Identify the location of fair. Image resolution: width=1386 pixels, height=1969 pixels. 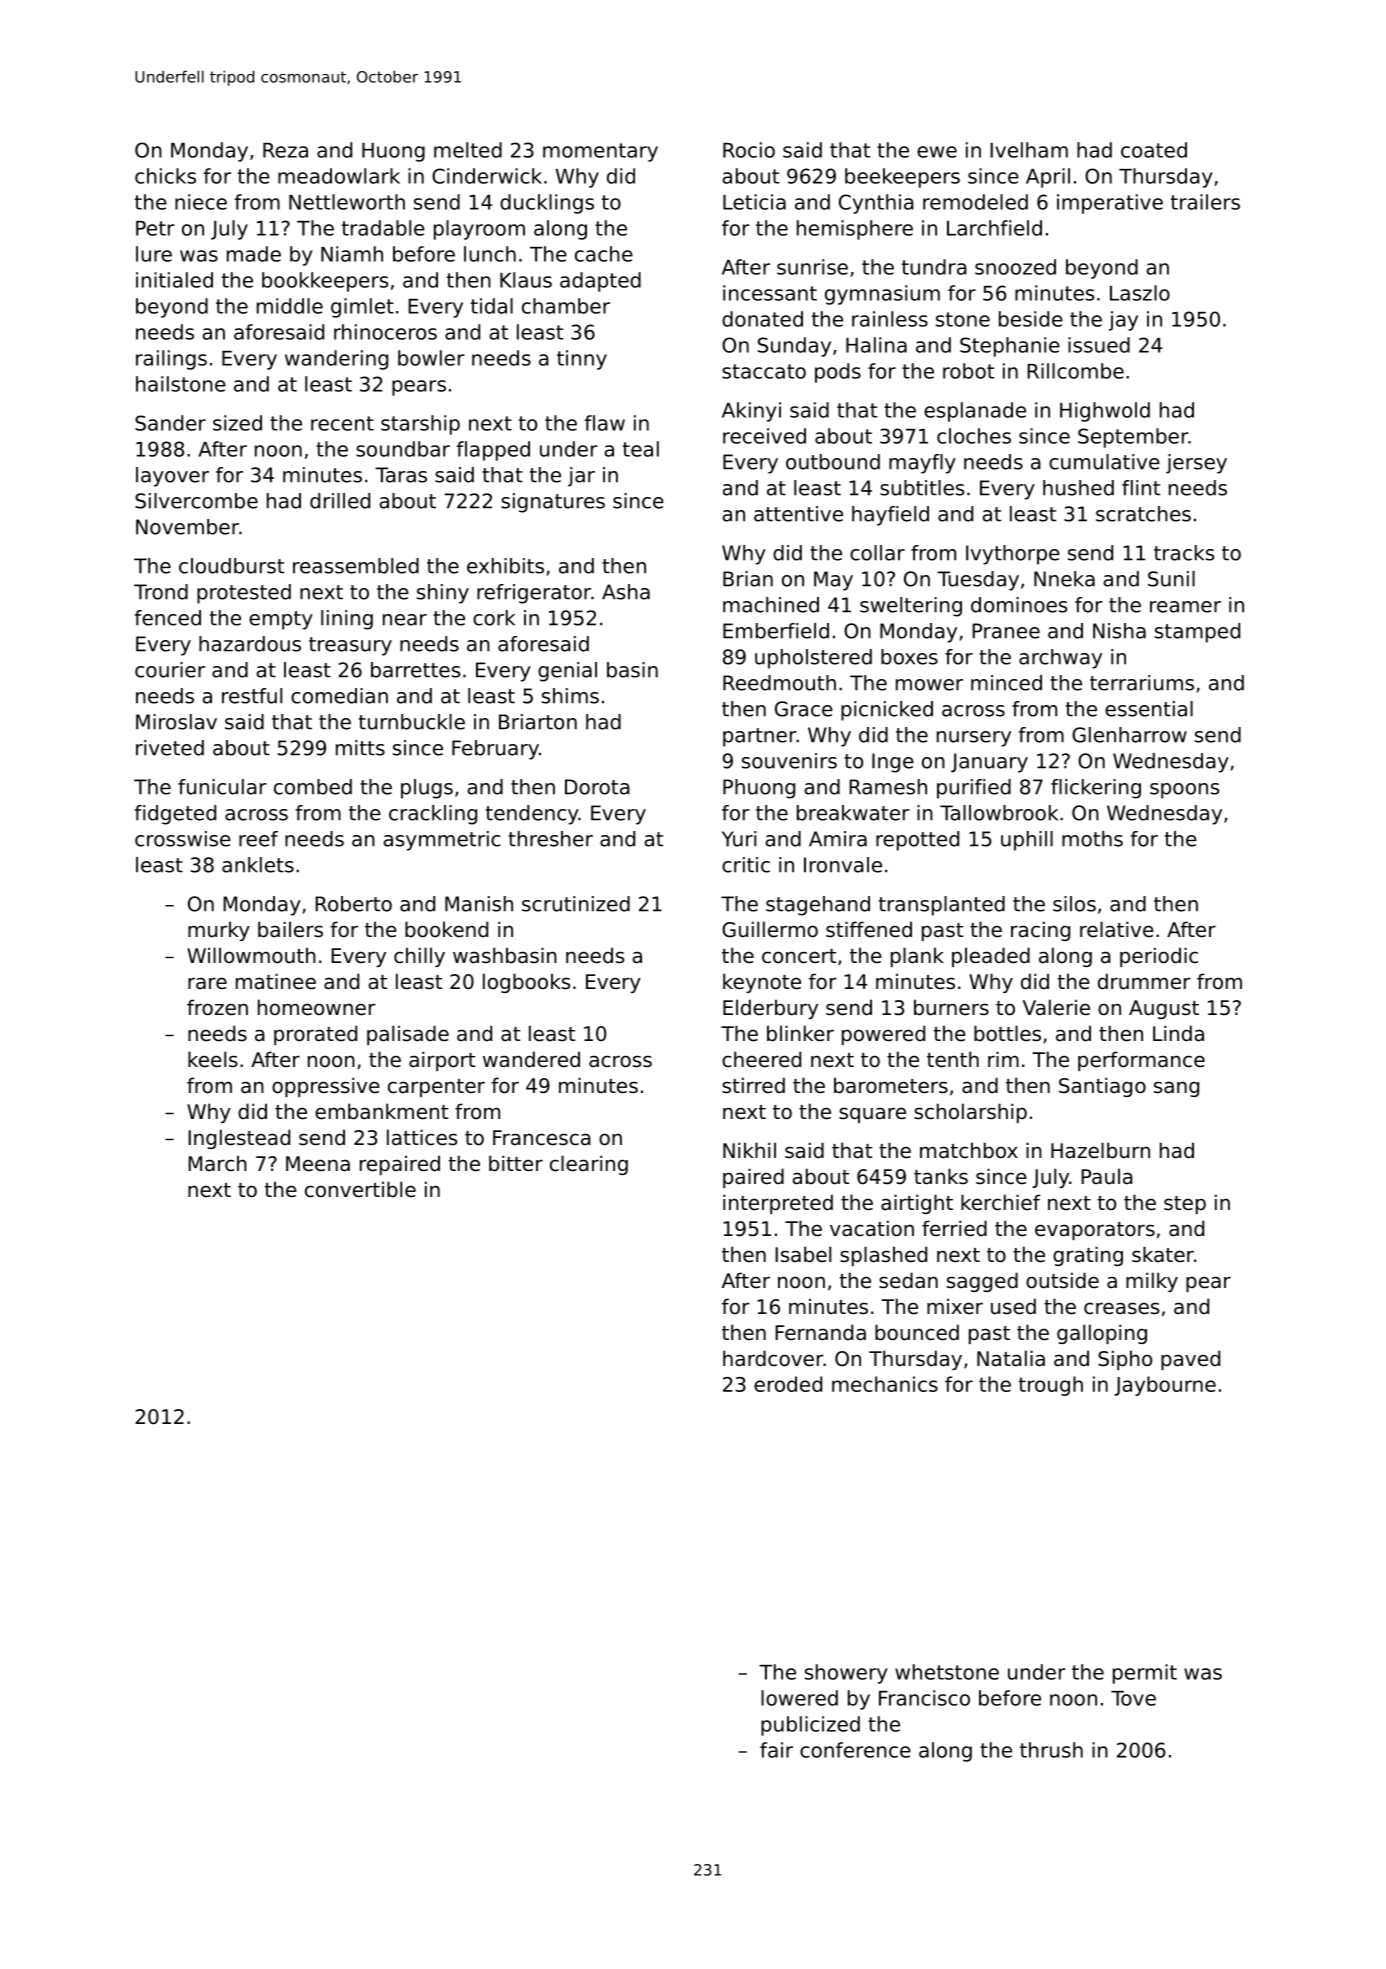
(776, 1750).
